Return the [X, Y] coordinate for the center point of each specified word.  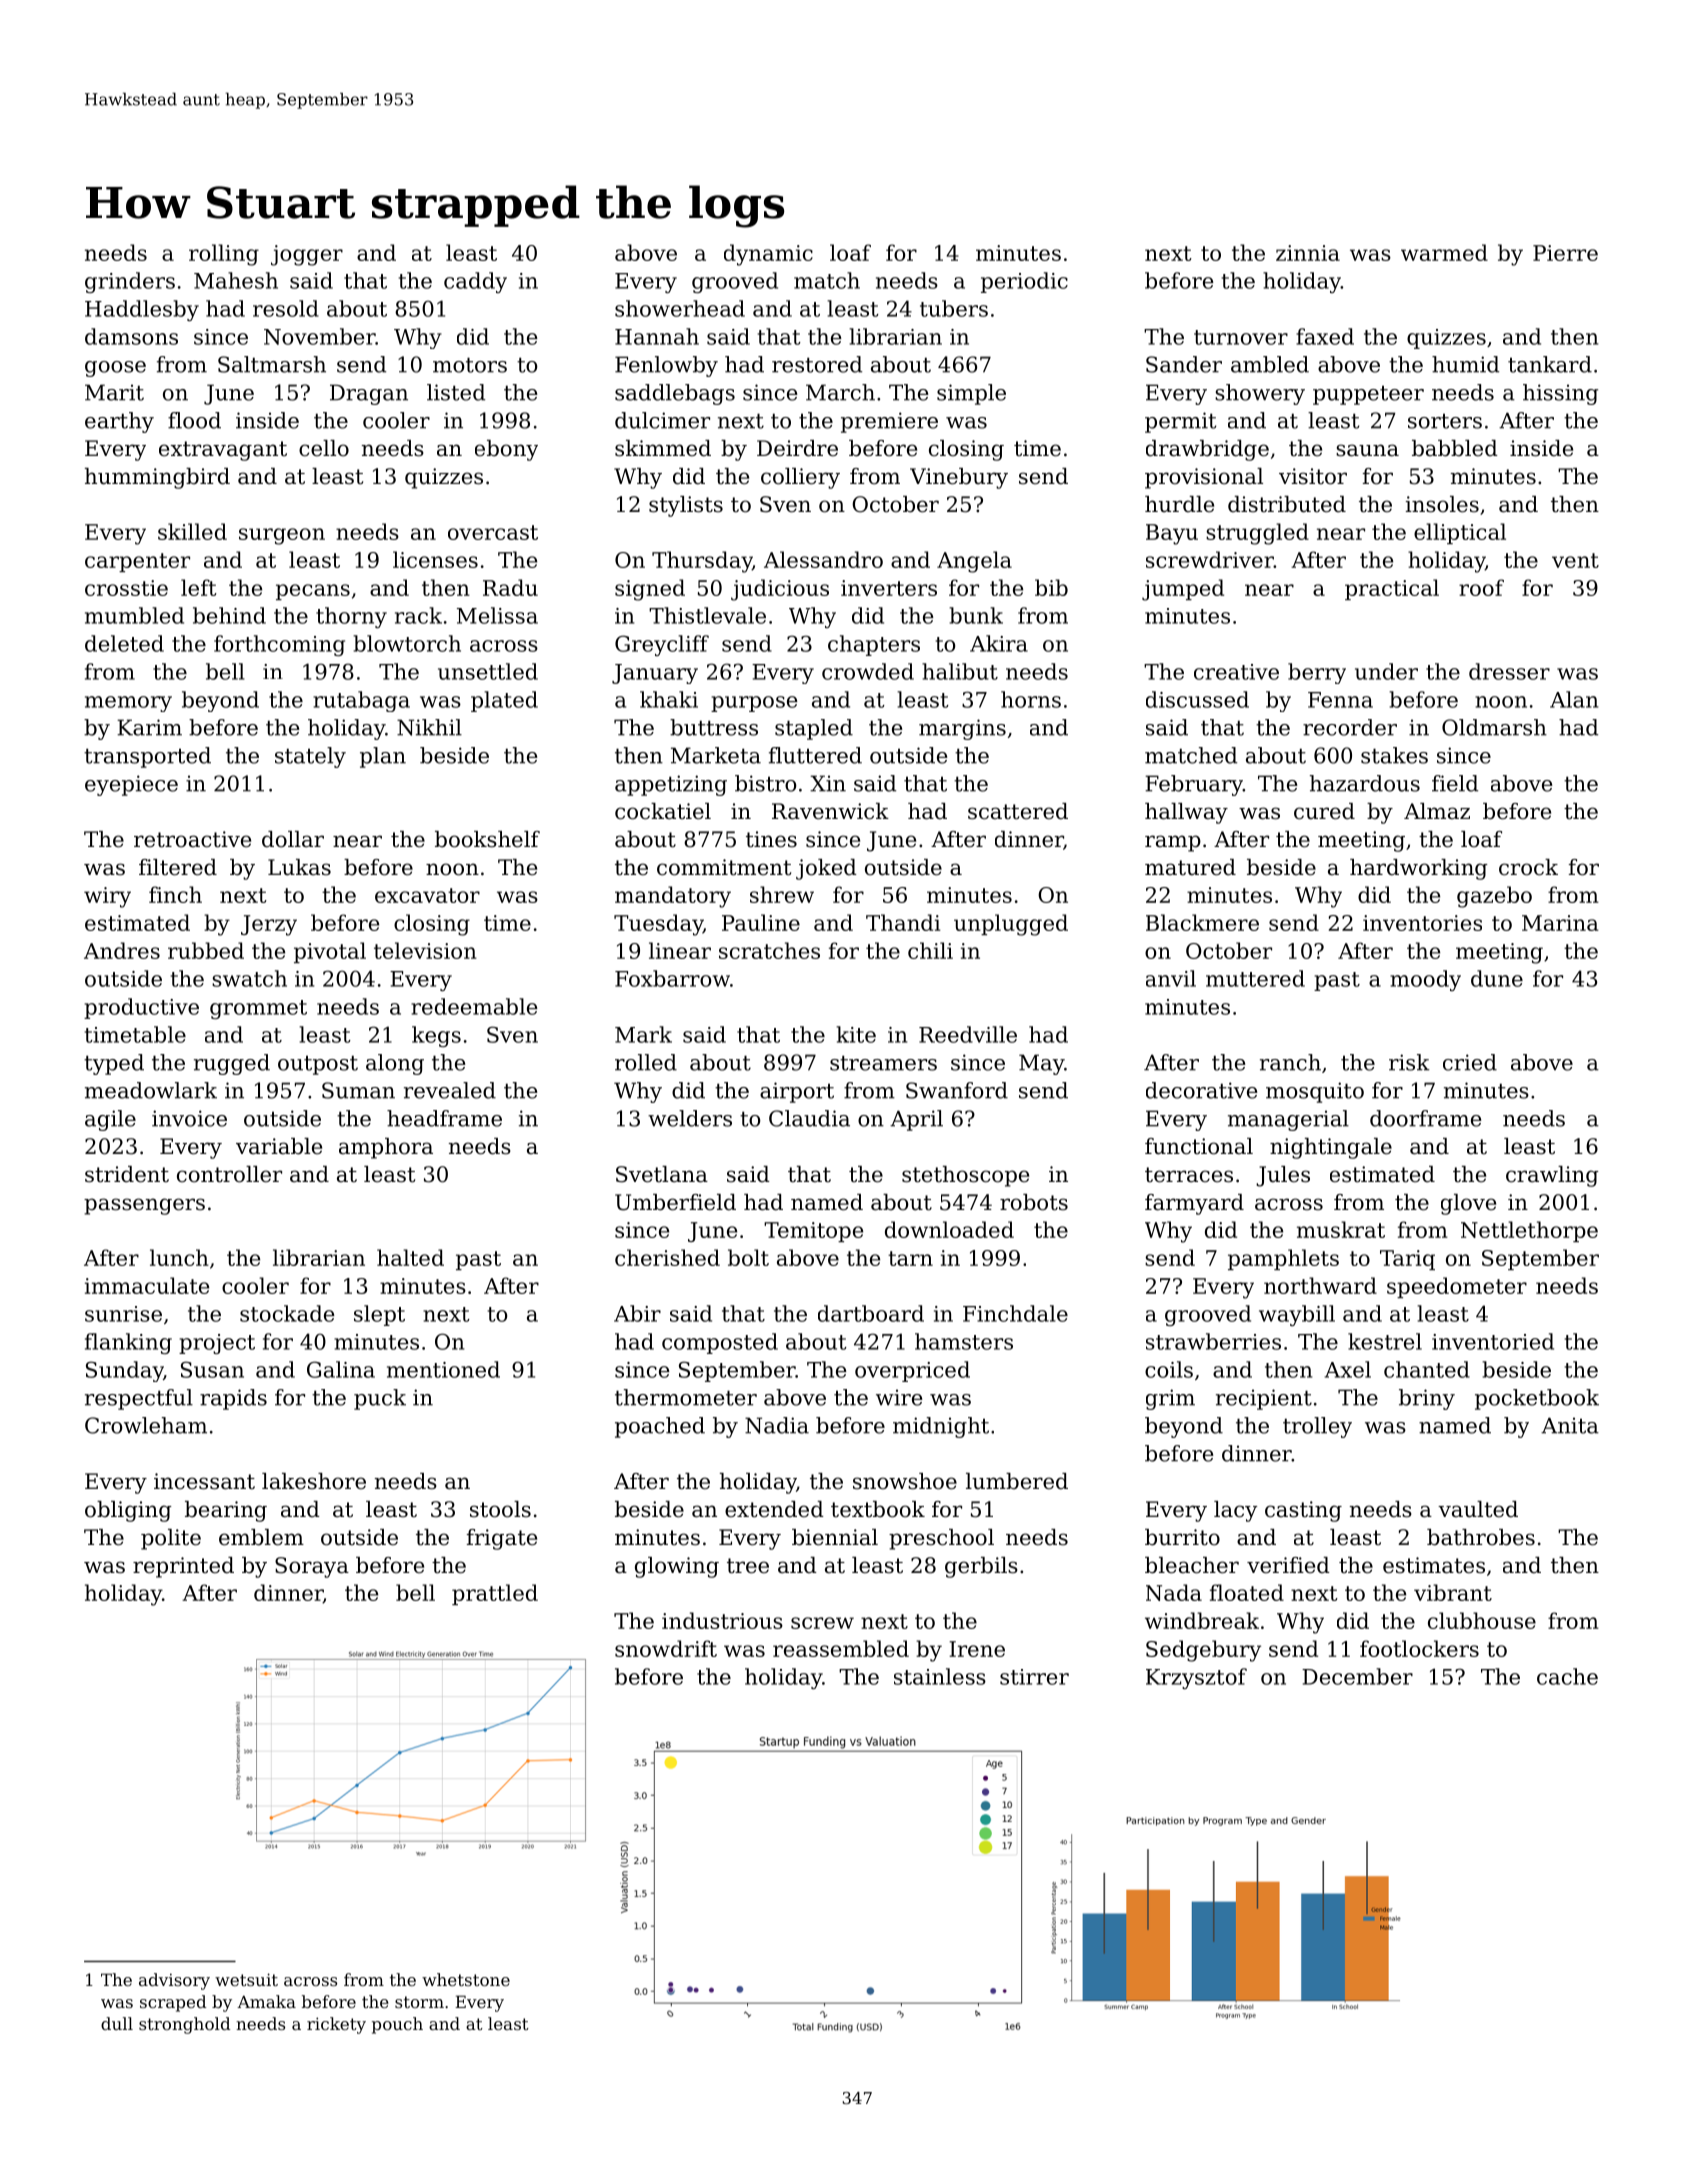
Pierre [1565, 253]
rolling [224, 255]
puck [380, 1399]
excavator [427, 895]
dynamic [768, 255]
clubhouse [1482, 1620]
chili [930, 950]
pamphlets [1283, 1259]
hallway [1186, 813]
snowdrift [666, 1648]
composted [720, 1343]
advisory [174, 1981]
